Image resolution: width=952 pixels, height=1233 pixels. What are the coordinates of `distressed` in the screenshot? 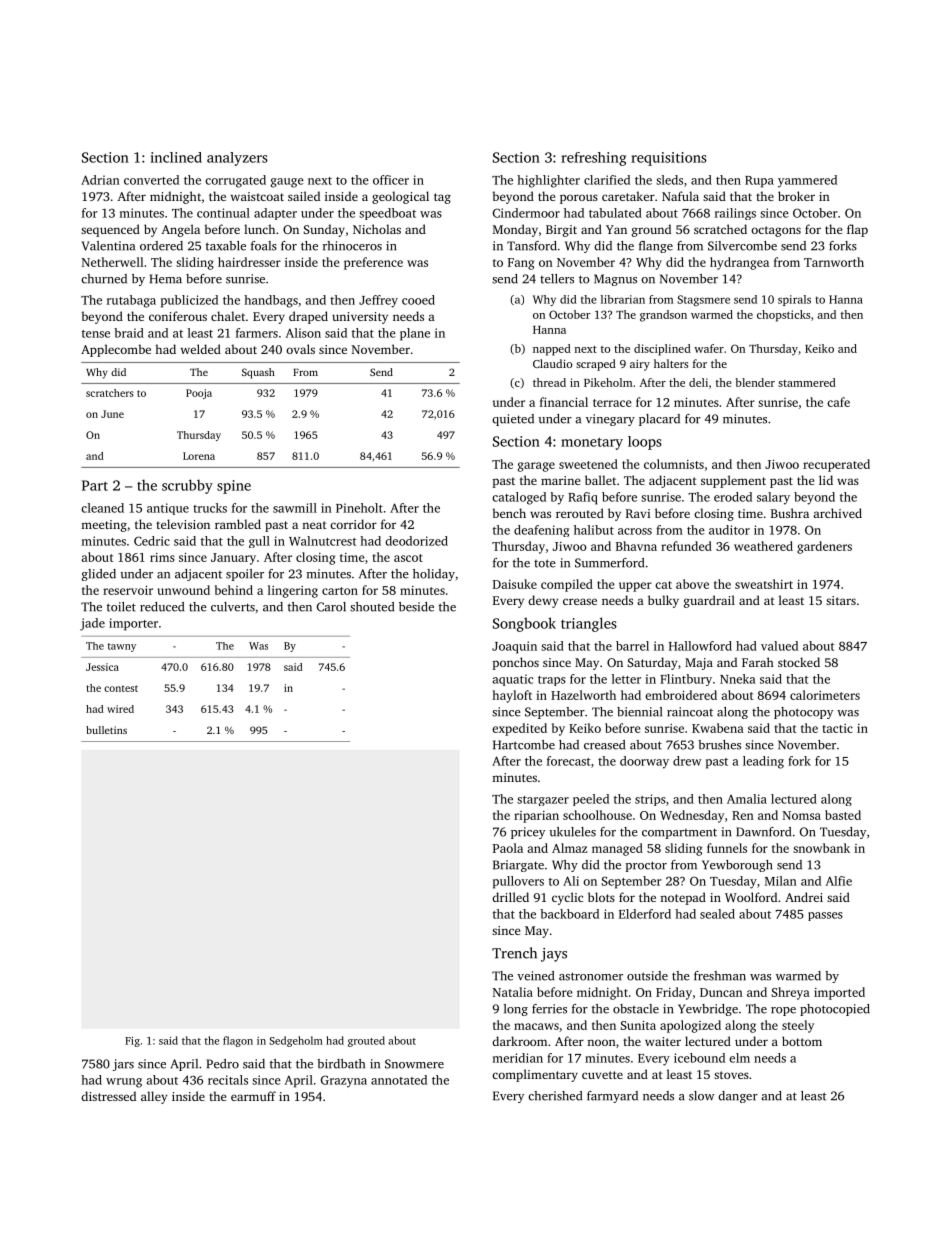 It's located at (108, 1096).
